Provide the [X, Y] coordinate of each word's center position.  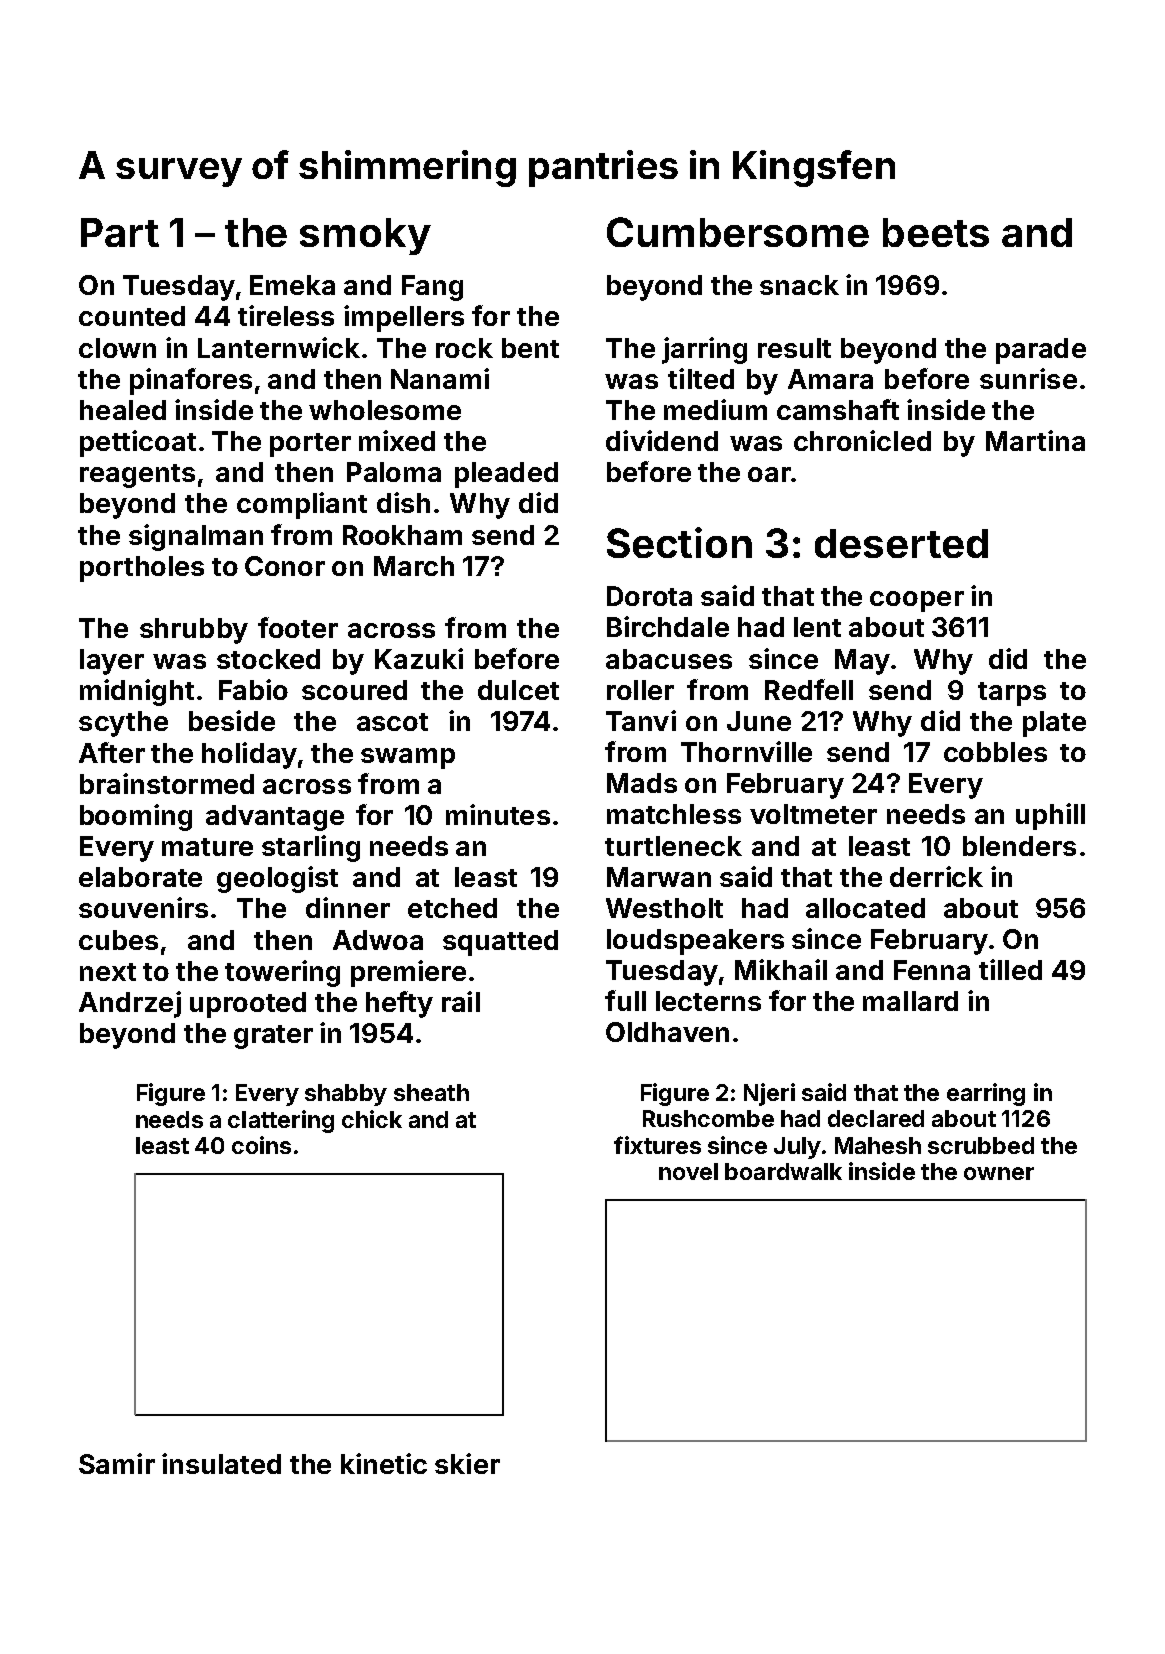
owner [999, 1173]
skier [467, 1463]
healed [123, 410]
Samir [117, 1463]
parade [1041, 351]
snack [799, 285]
